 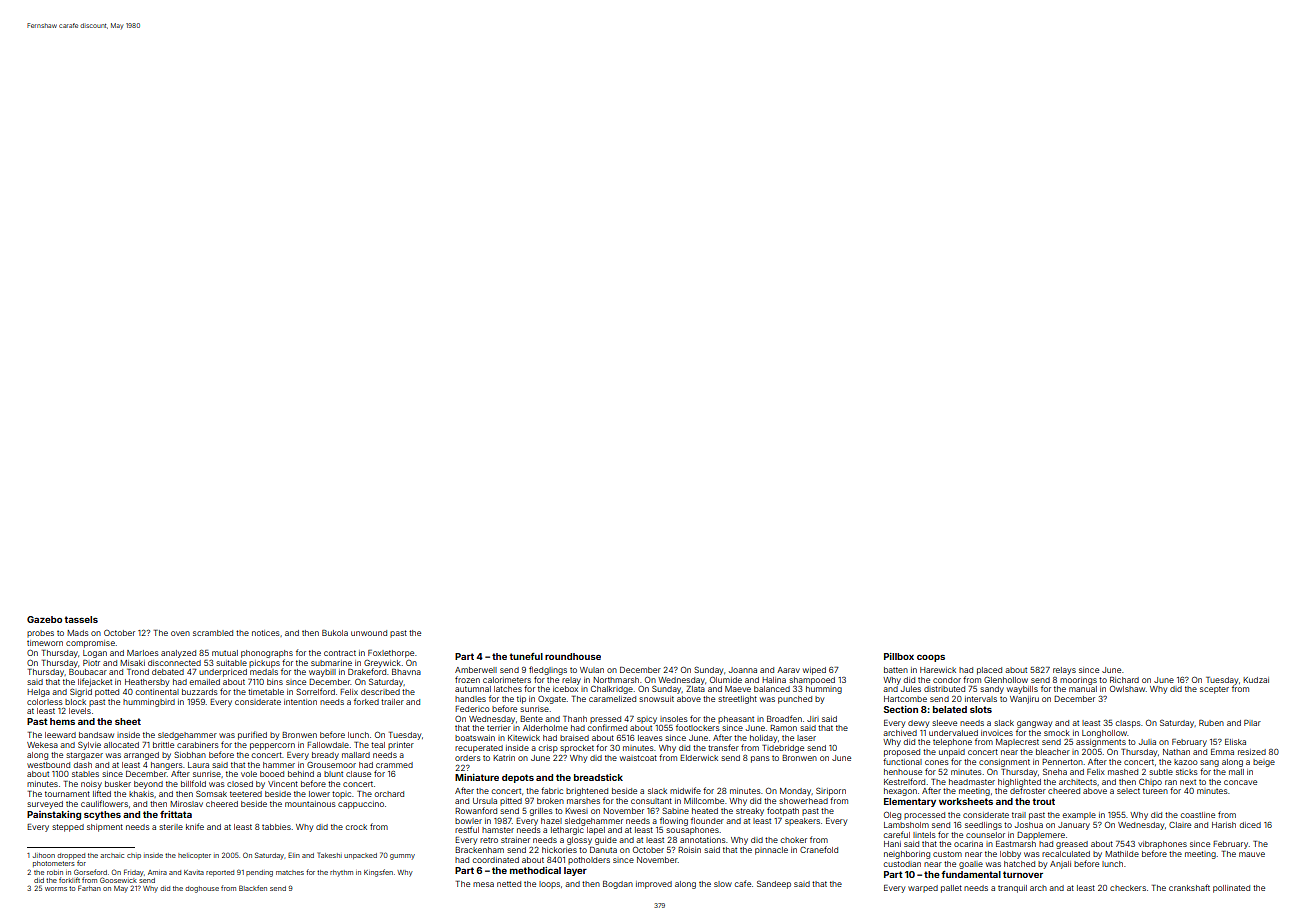 I want to click on tureen, so click(x=1155, y=791).
